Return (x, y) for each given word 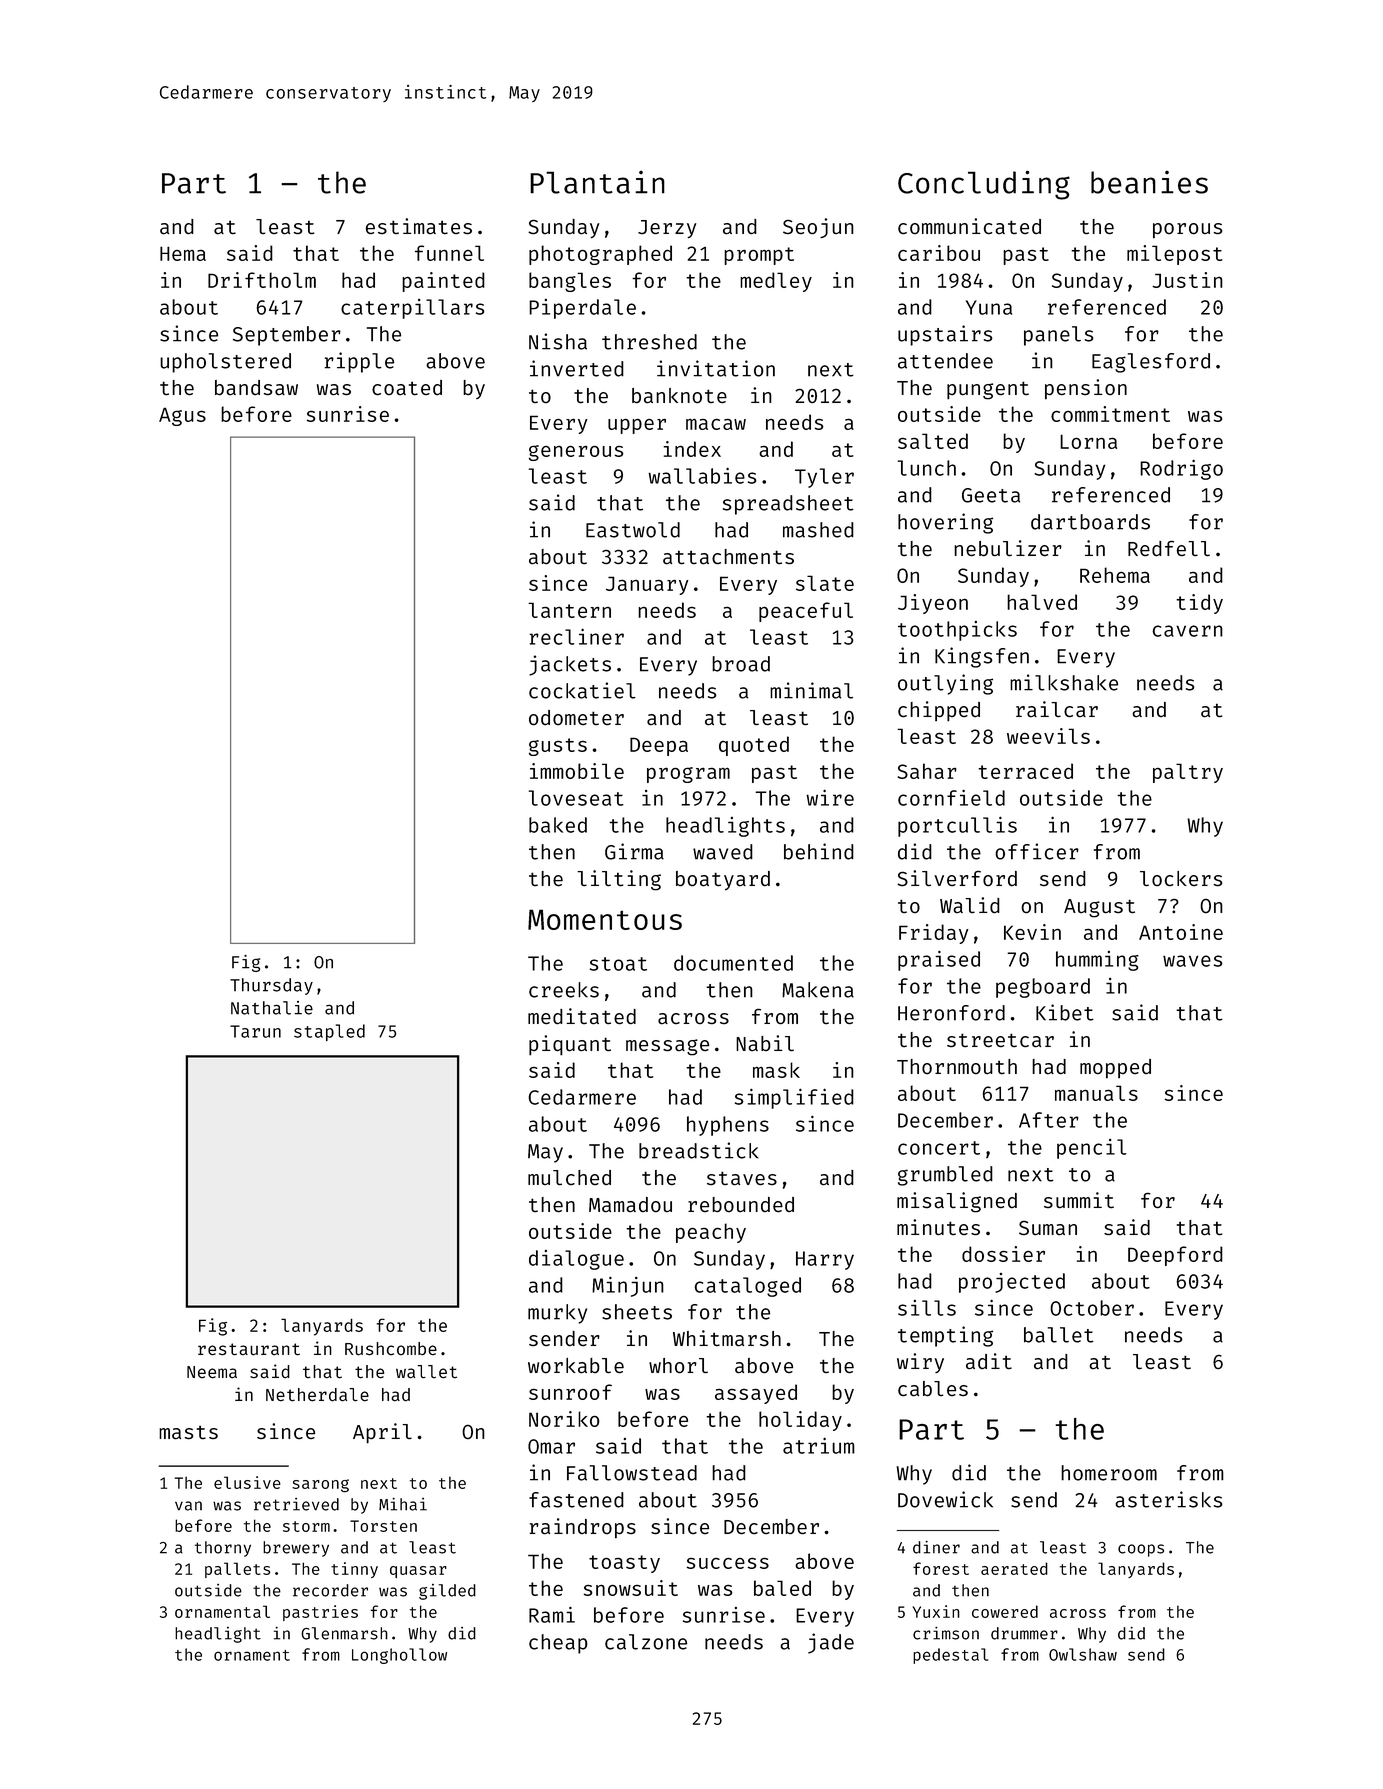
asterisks (1168, 1499)
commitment (1110, 414)
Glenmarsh (344, 1633)
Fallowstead (632, 1473)
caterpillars (413, 309)
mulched (569, 1177)
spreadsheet (788, 505)
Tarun (255, 1031)
